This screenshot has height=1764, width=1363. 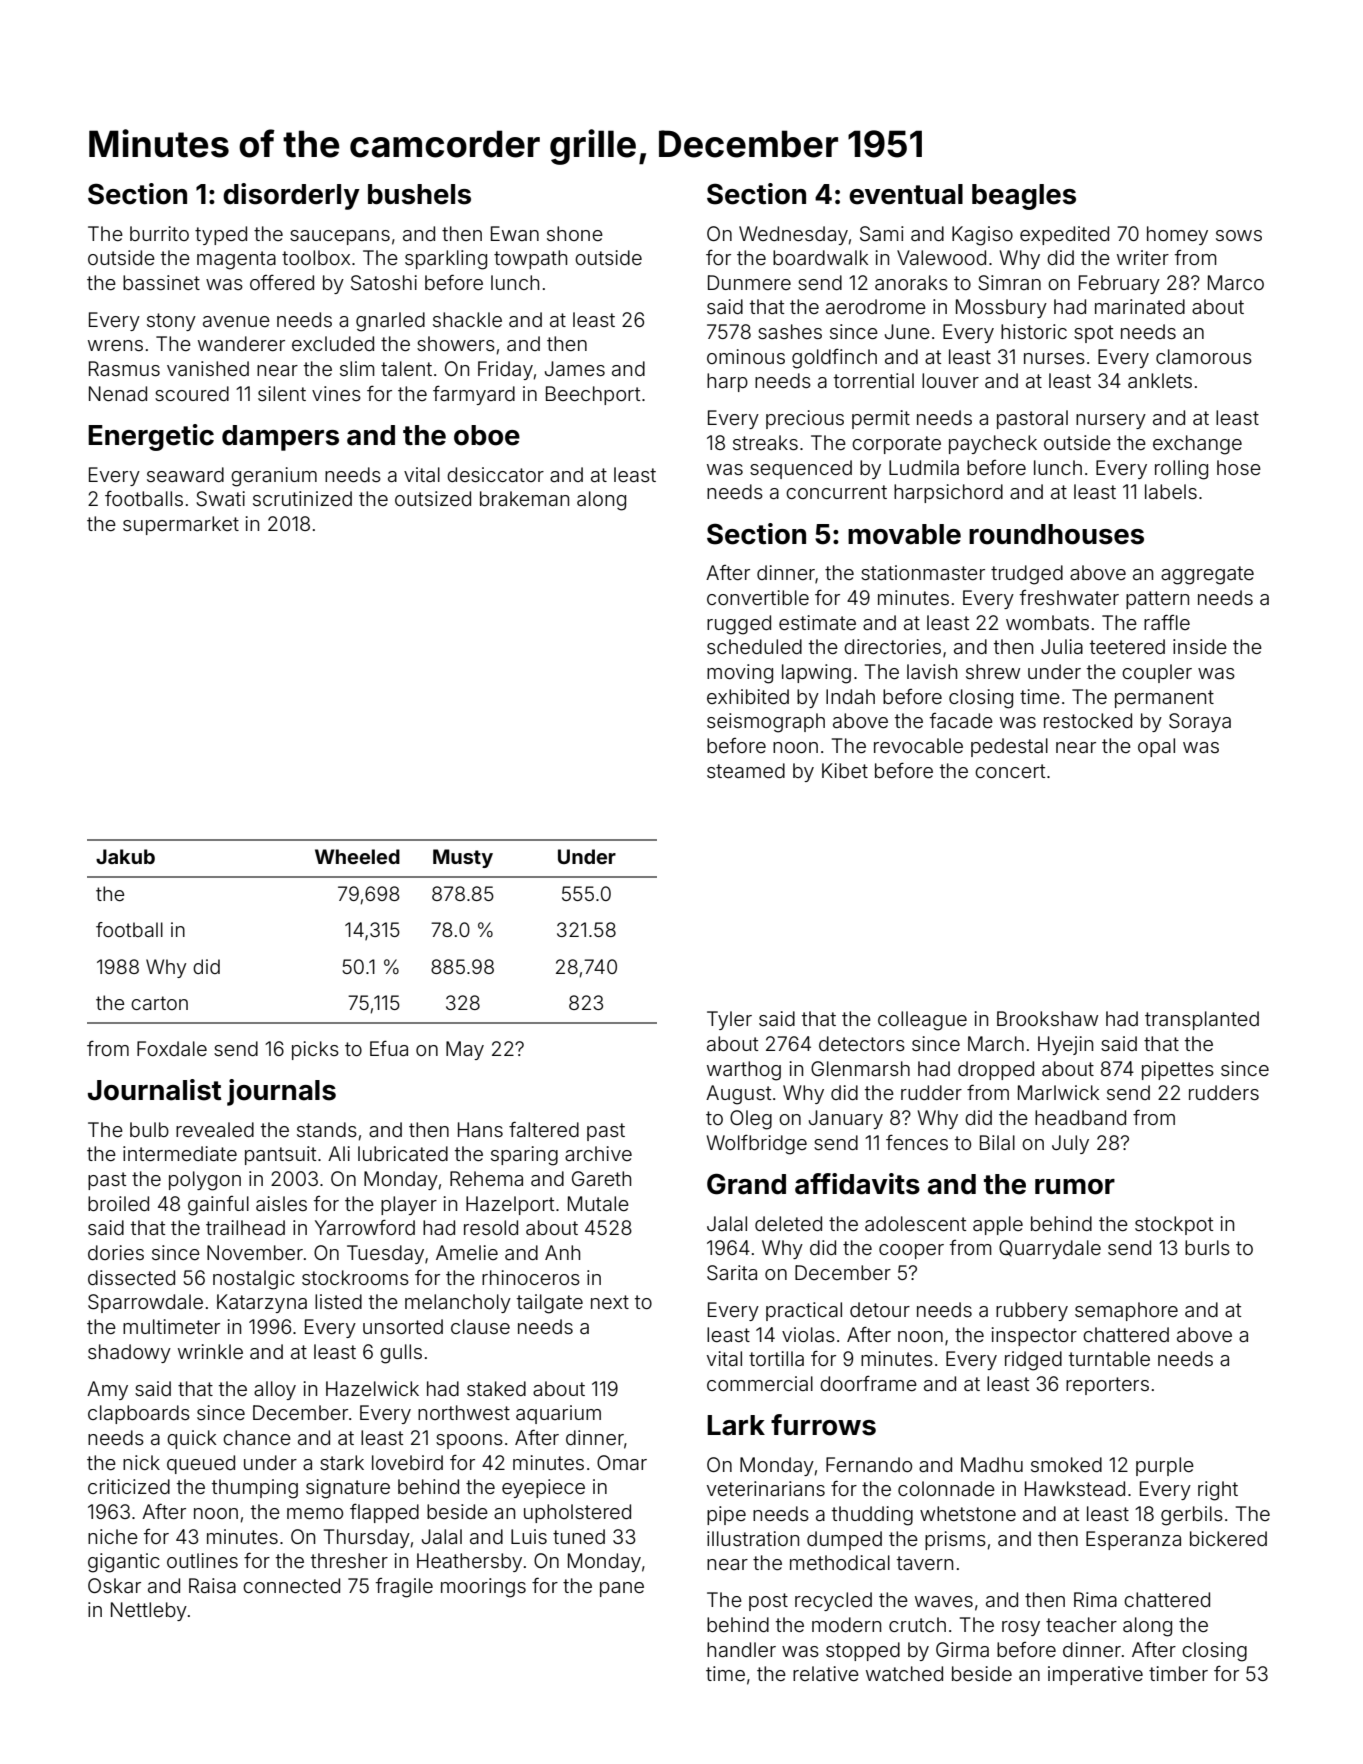 What do you see at coordinates (510, 1205) in the screenshot?
I see `Hazelport` at bounding box center [510, 1205].
